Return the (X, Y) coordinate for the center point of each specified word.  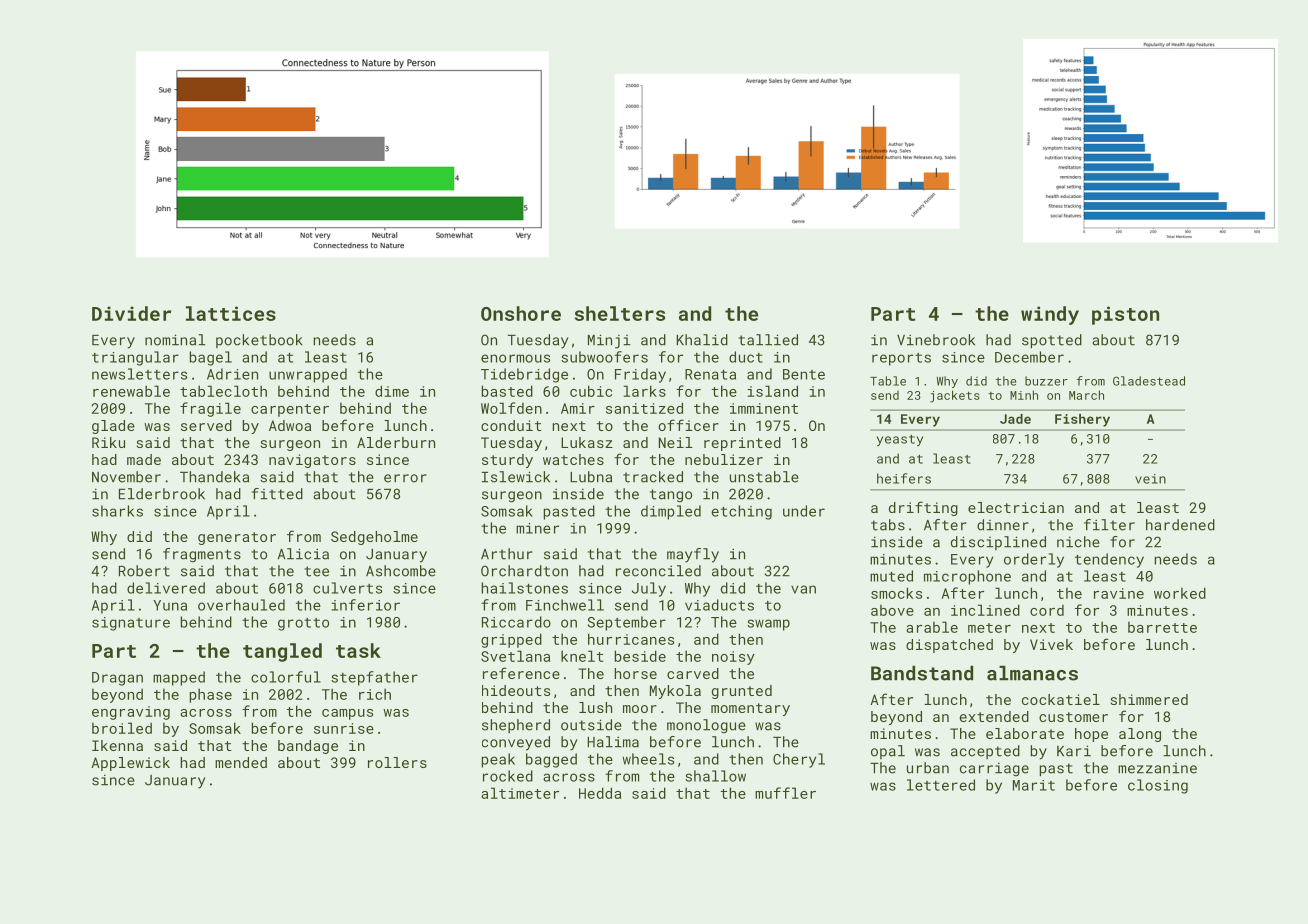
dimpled (671, 512)
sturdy (507, 461)
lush (595, 707)
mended (241, 762)
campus (347, 714)
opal (888, 752)
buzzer (1046, 381)
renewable (131, 391)
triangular (135, 358)
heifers (904, 478)
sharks (117, 511)
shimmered (1149, 699)
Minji (609, 341)
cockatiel (1061, 699)
